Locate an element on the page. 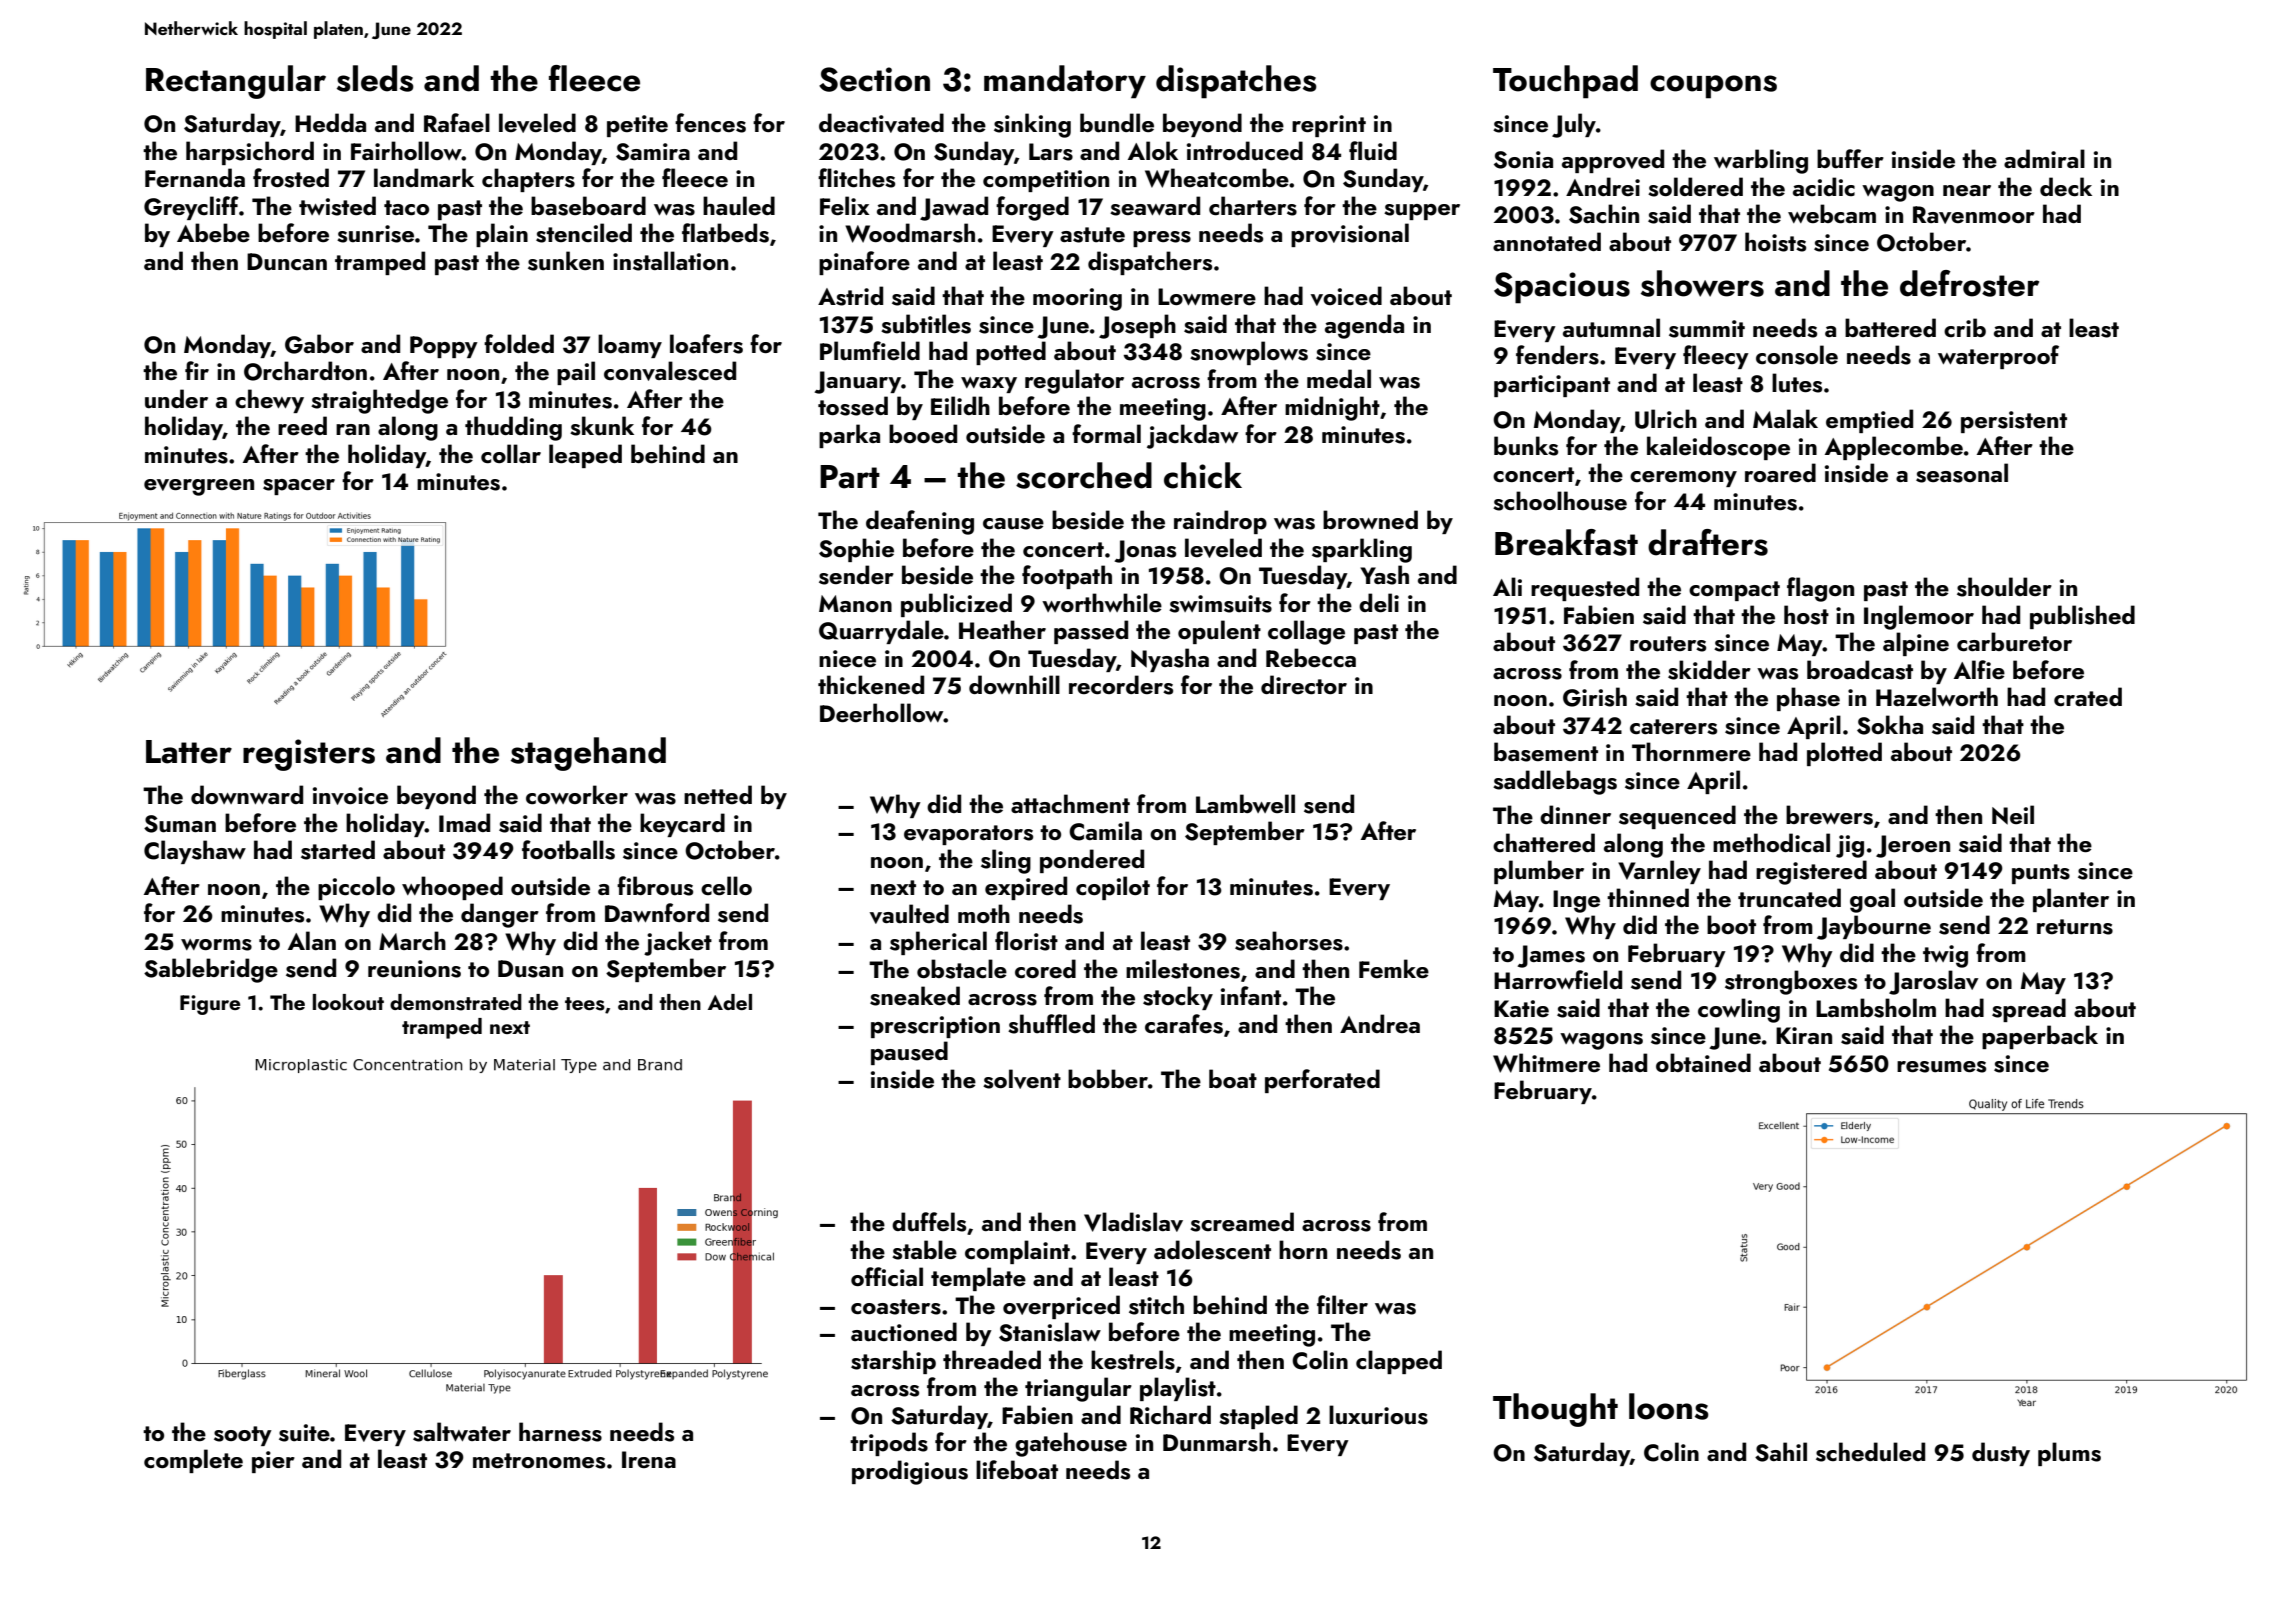 The width and height of the page is (2282, 1614). Section is located at coordinates (874, 79).
